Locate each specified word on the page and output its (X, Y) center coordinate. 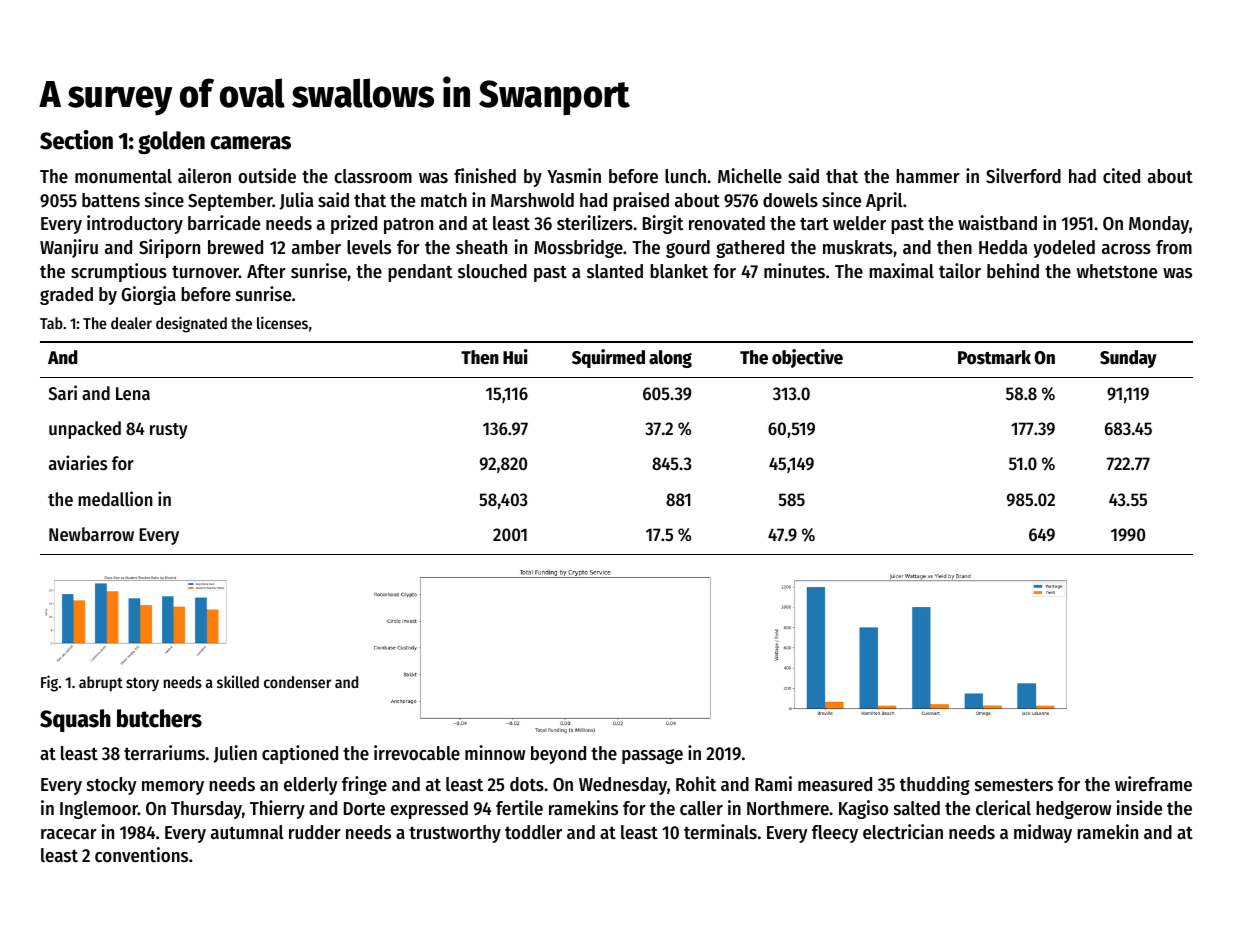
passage (652, 756)
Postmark (994, 357)
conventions (141, 855)
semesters (1014, 785)
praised (641, 201)
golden (171, 142)
